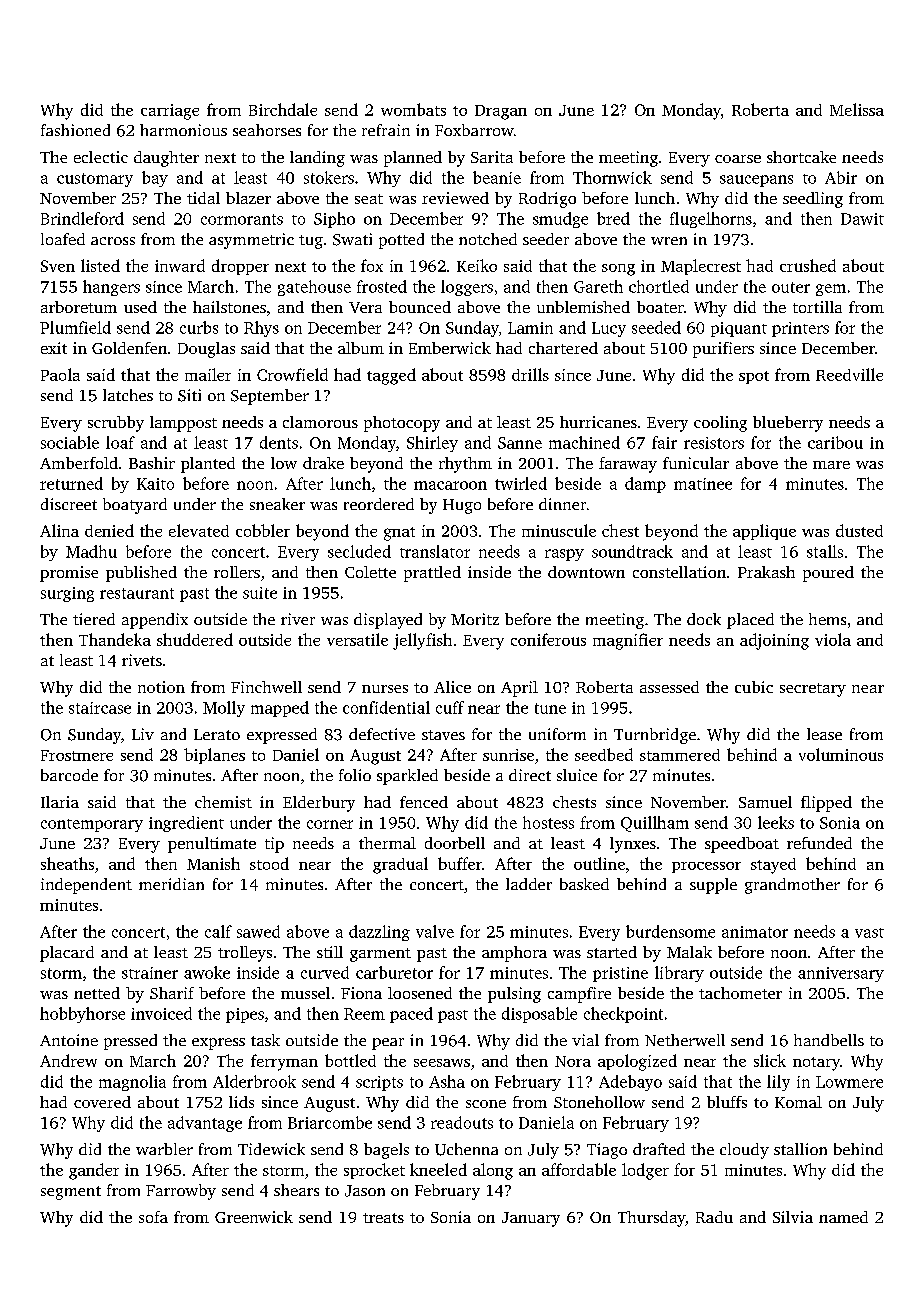  I want to click on dazzling, so click(379, 933).
